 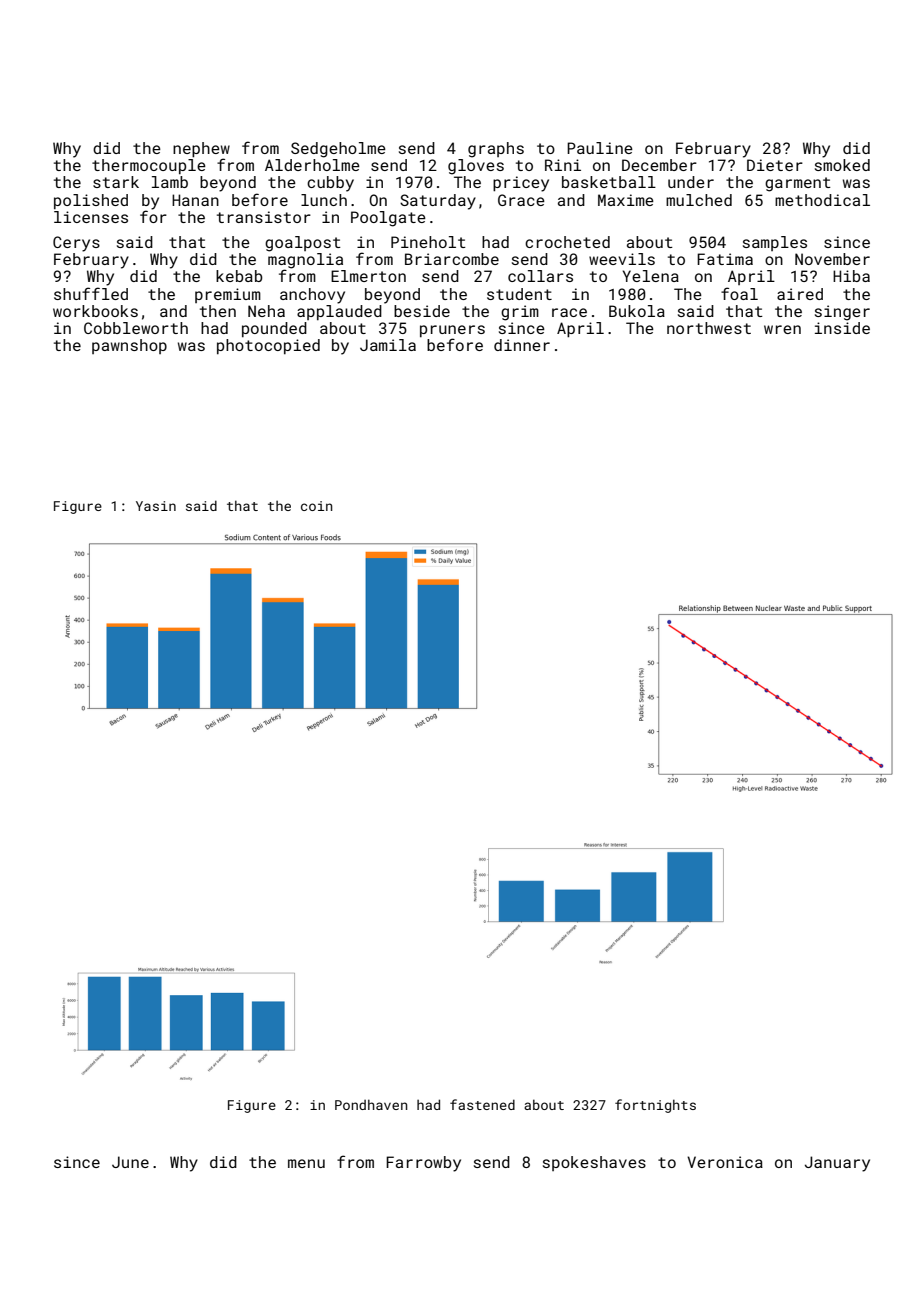 What do you see at coordinates (423, 1164) in the screenshot?
I see `Farrowby` at bounding box center [423, 1164].
